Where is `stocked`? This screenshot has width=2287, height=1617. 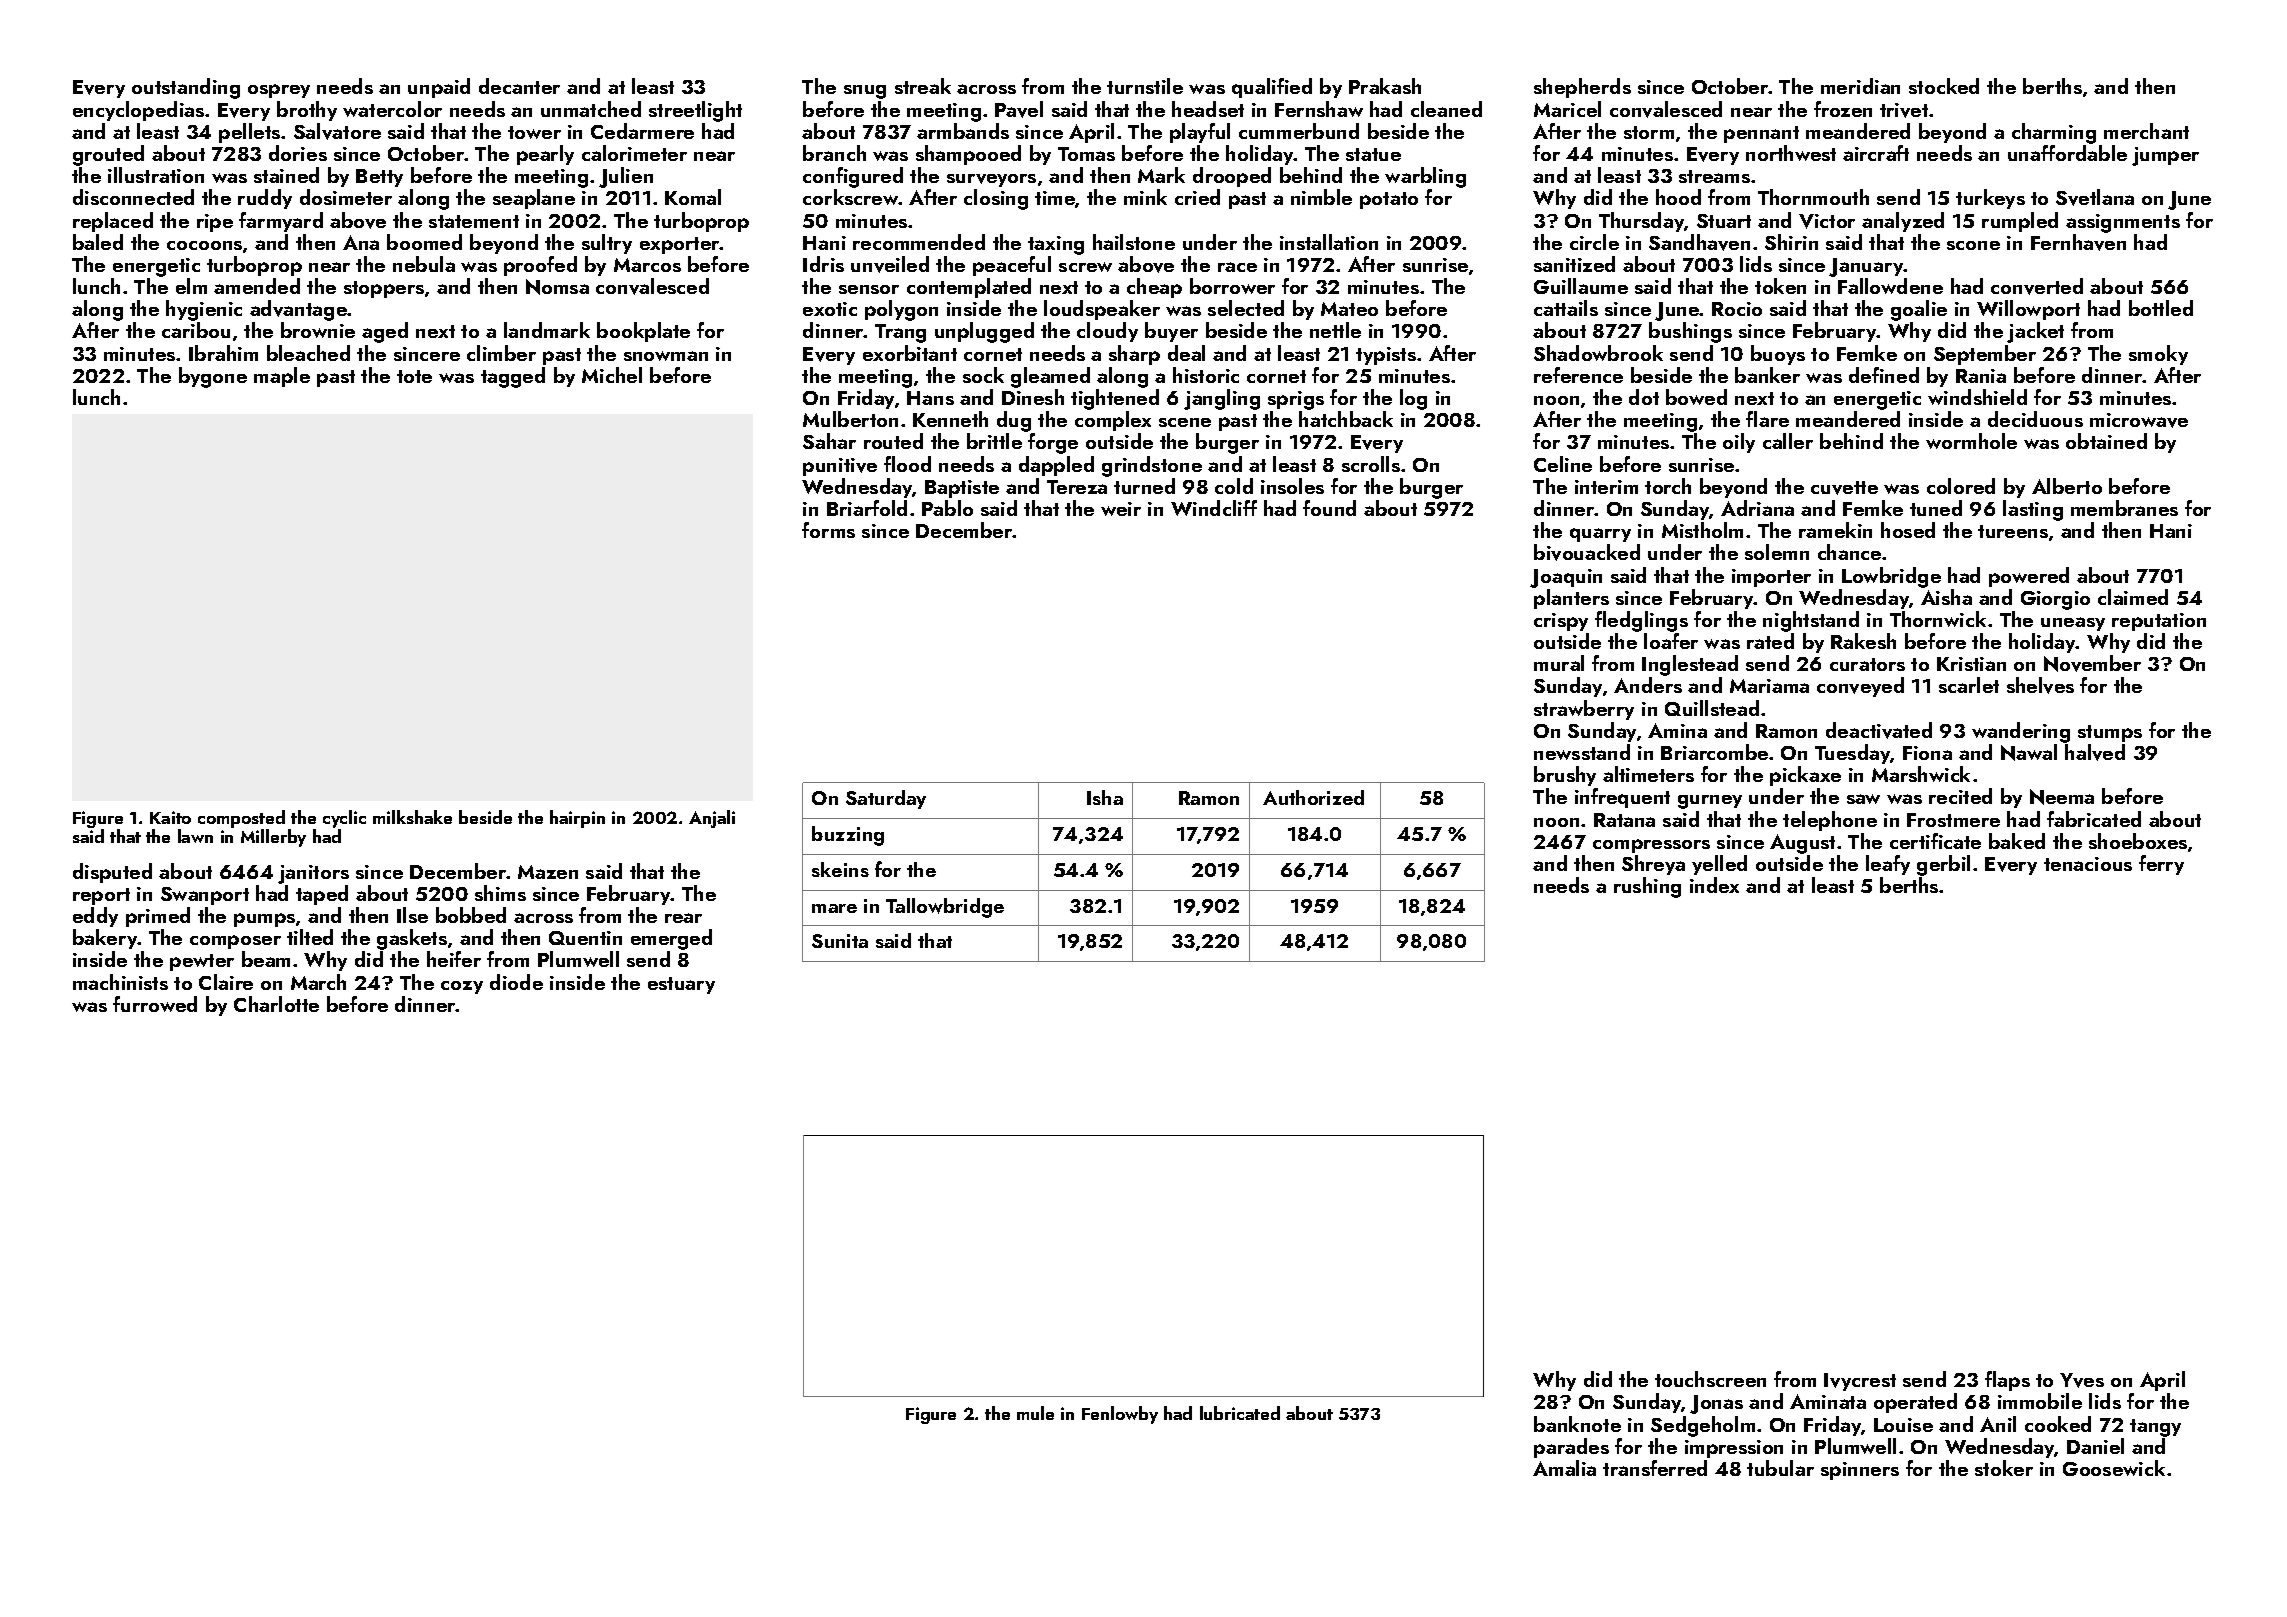
stocked is located at coordinates (1944, 86).
